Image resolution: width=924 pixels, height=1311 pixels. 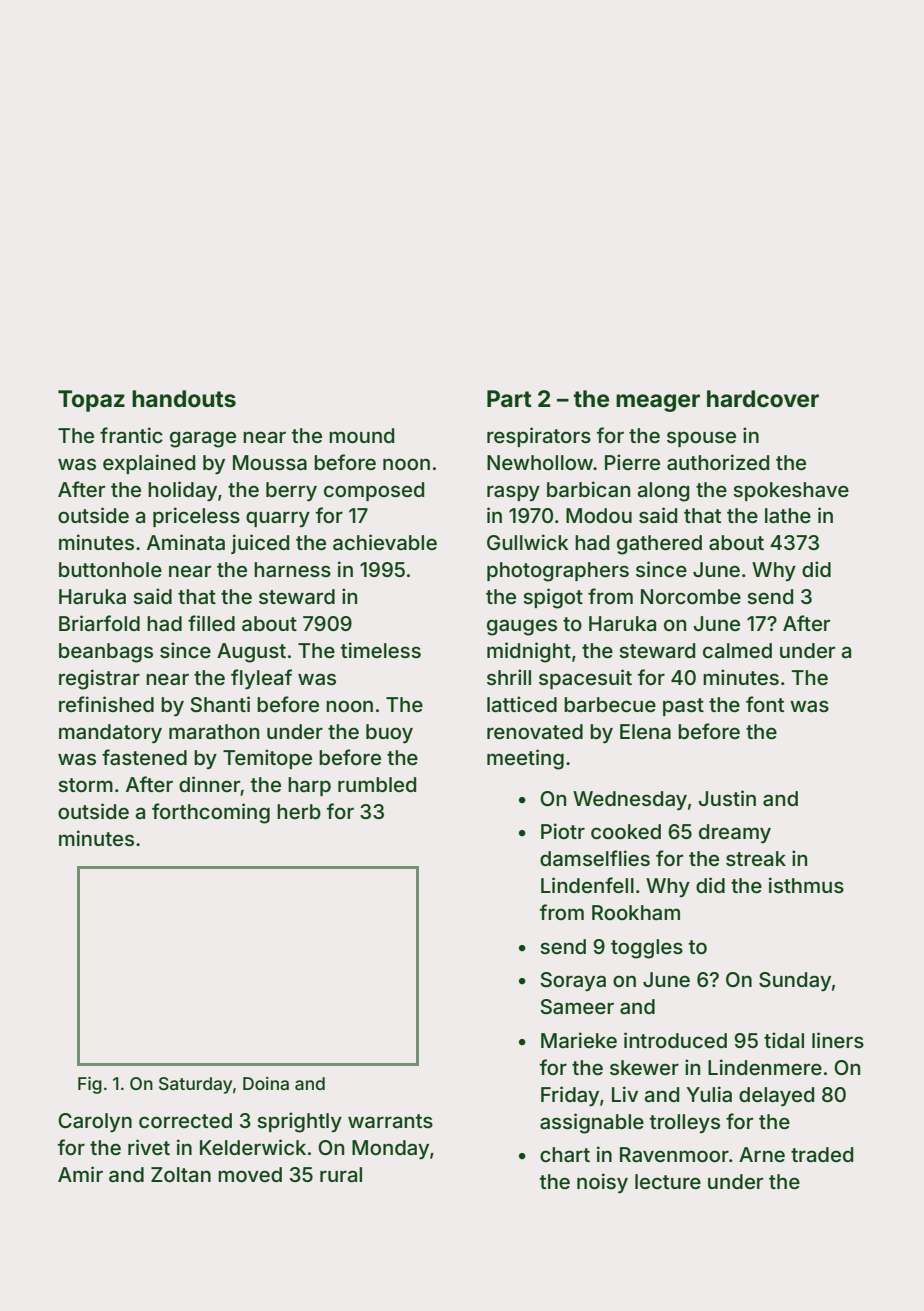 What do you see at coordinates (85, 785) in the page?
I see `storm` at bounding box center [85, 785].
